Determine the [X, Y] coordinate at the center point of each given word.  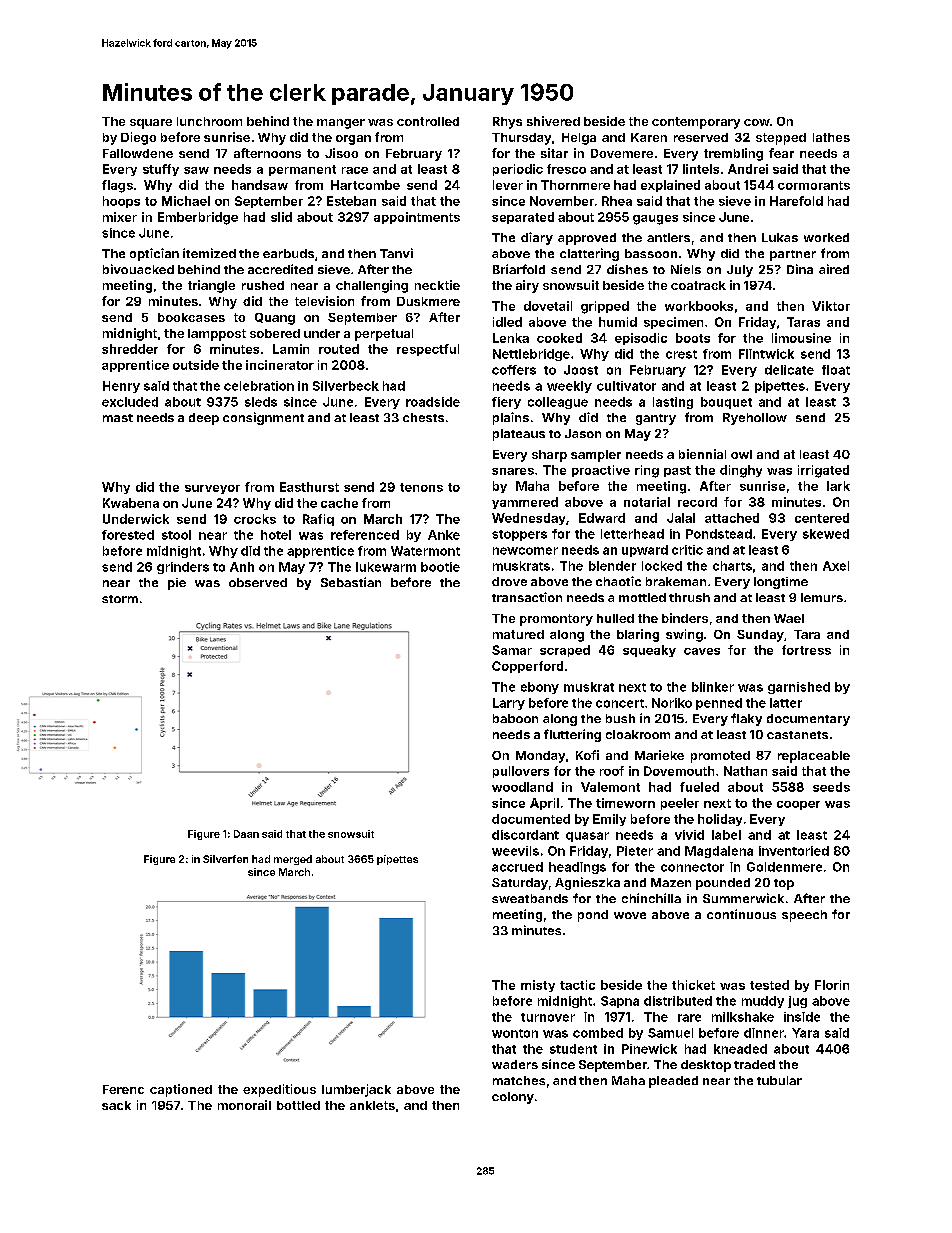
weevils [515, 851]
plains [511, 418]
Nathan [745, 771]
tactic [577, 985]
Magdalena [719, 852]
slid [281, 217]
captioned [181, 1090]
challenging [372, 286]
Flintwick [766, 354]
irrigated [823, 471]
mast [118, 418]
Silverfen [225, 859]
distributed [678, 1001]
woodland [522, 787]
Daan [246, 834]
